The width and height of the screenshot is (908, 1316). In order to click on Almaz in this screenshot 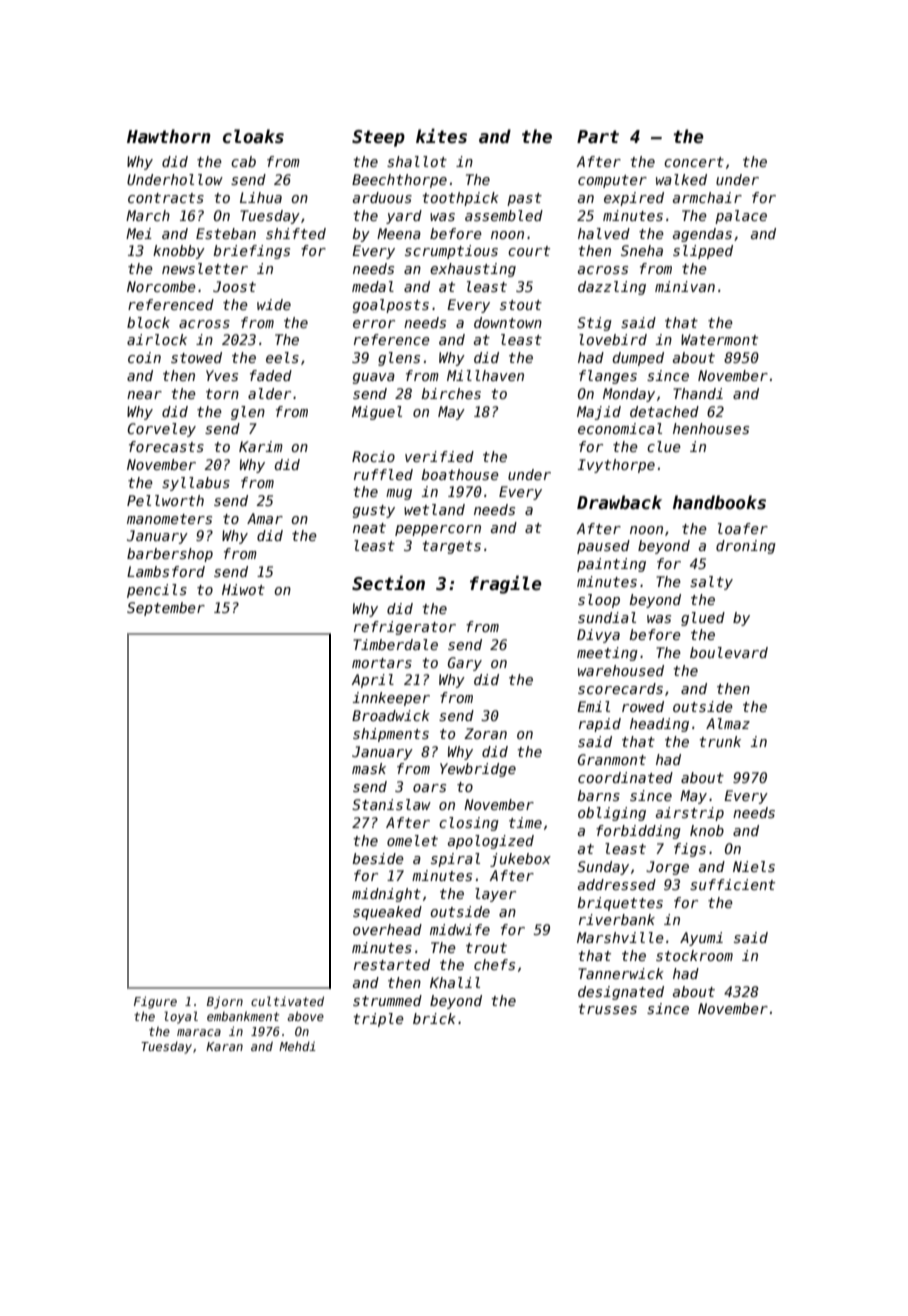, I will do `click(728, 723)`.
